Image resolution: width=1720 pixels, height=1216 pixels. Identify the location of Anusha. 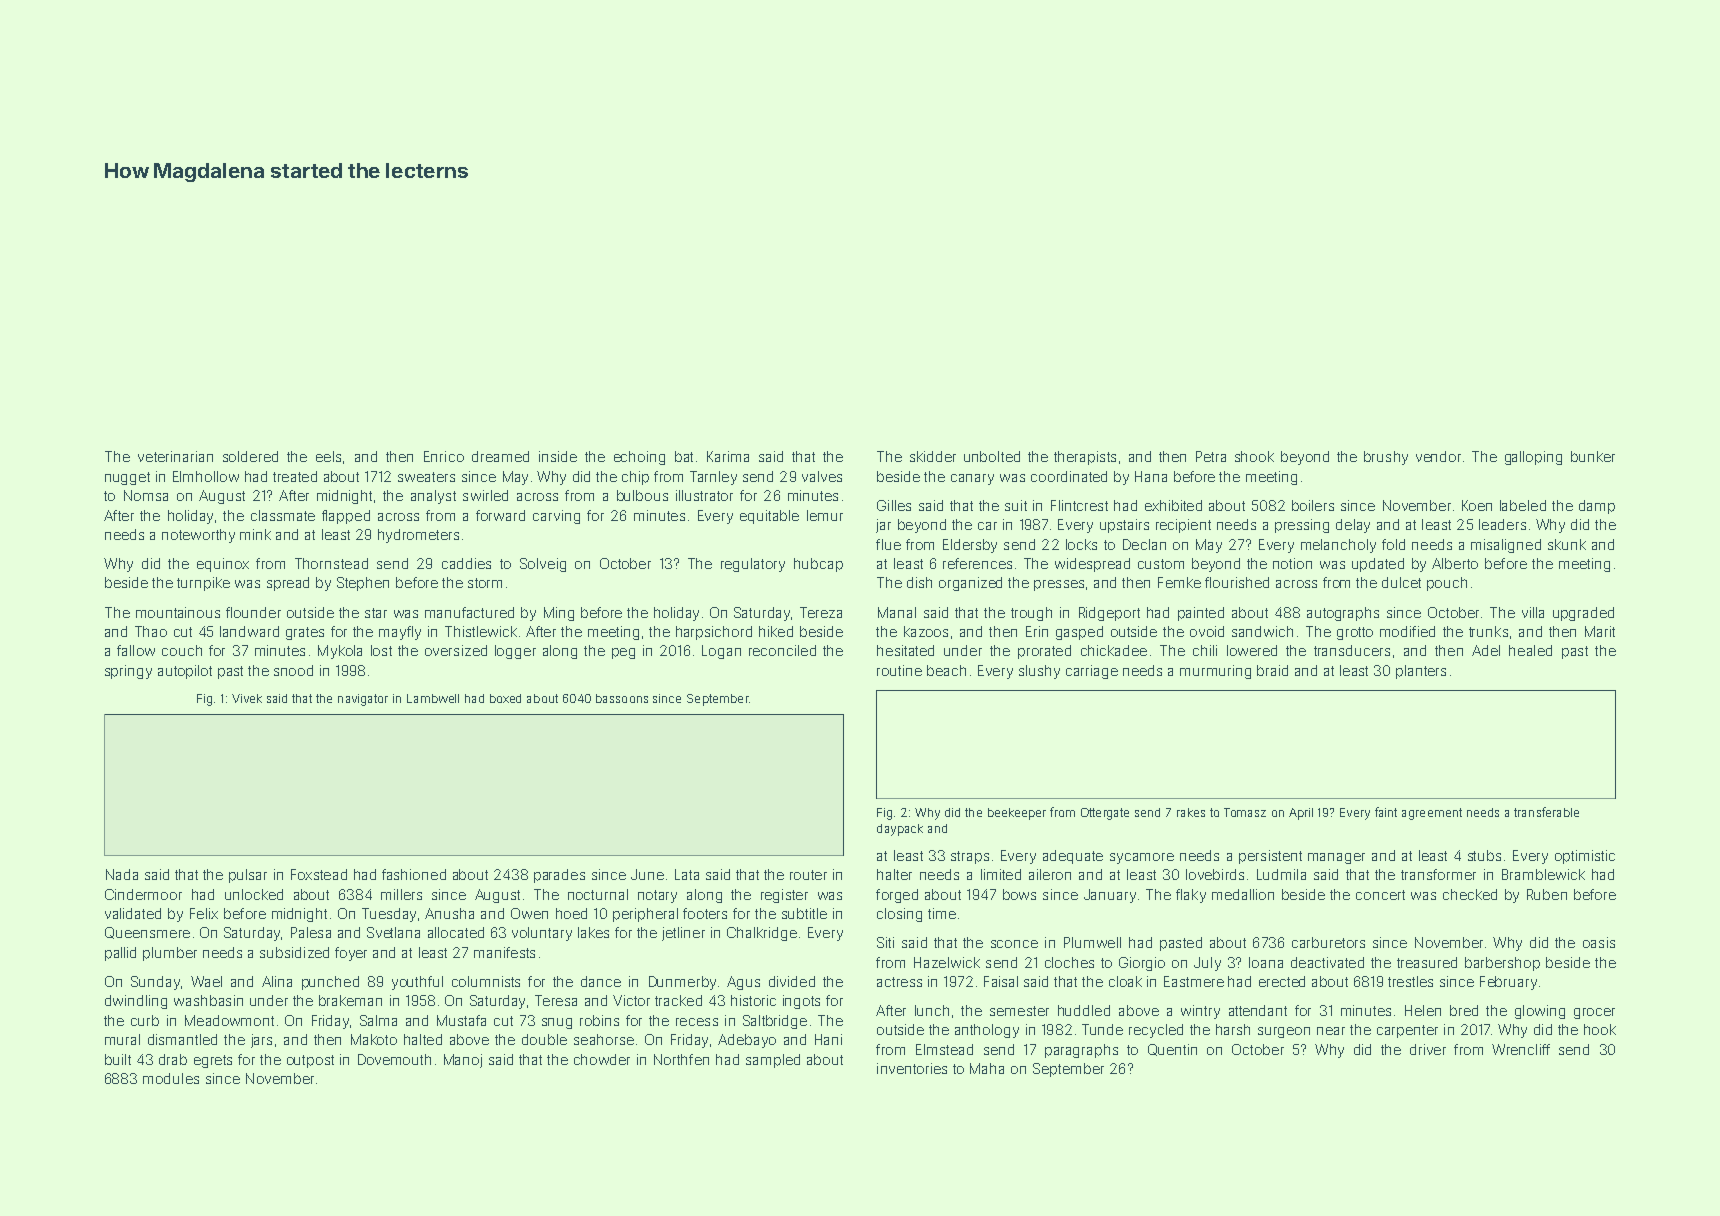
(449, 913).
